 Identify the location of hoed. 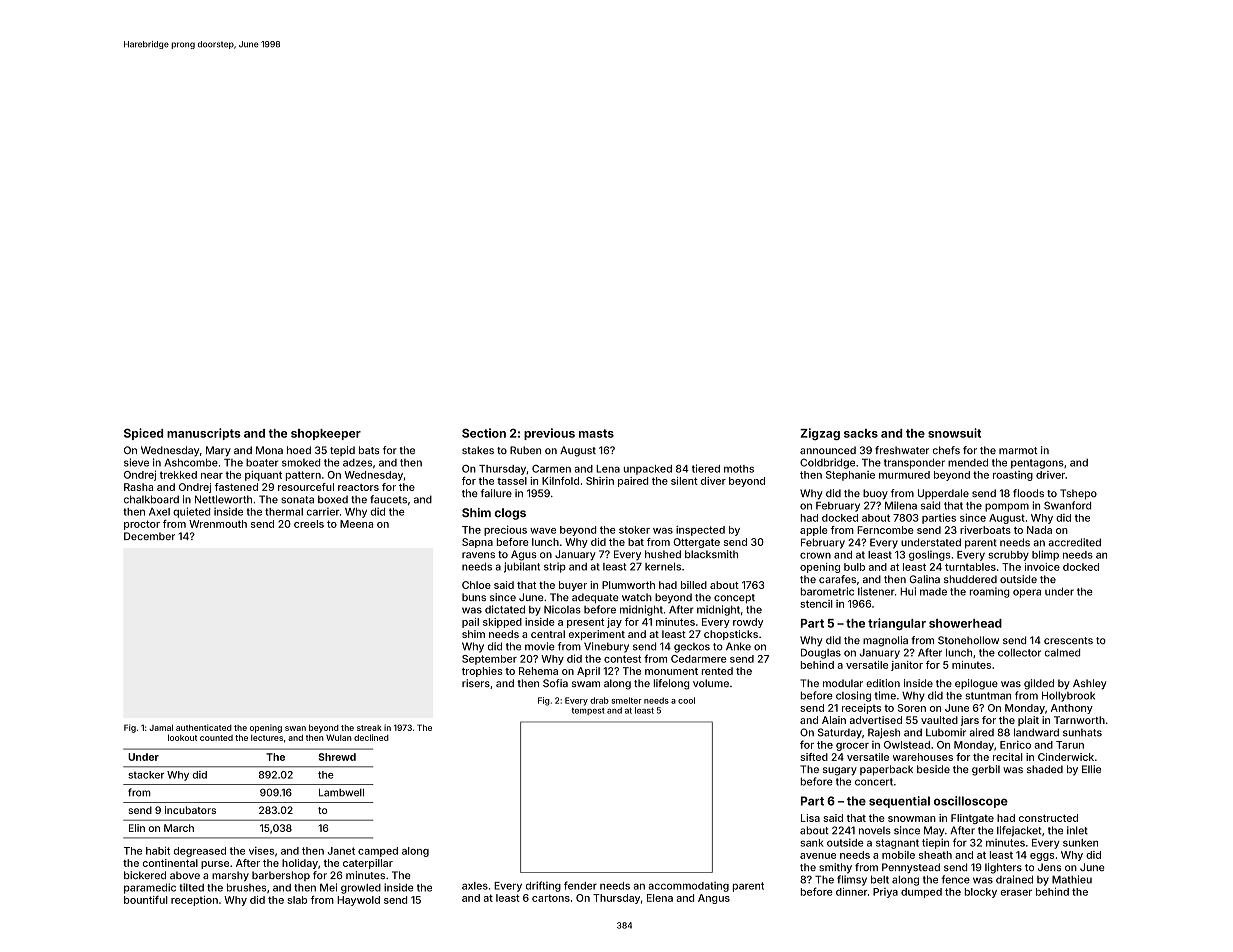
(299, 450).
